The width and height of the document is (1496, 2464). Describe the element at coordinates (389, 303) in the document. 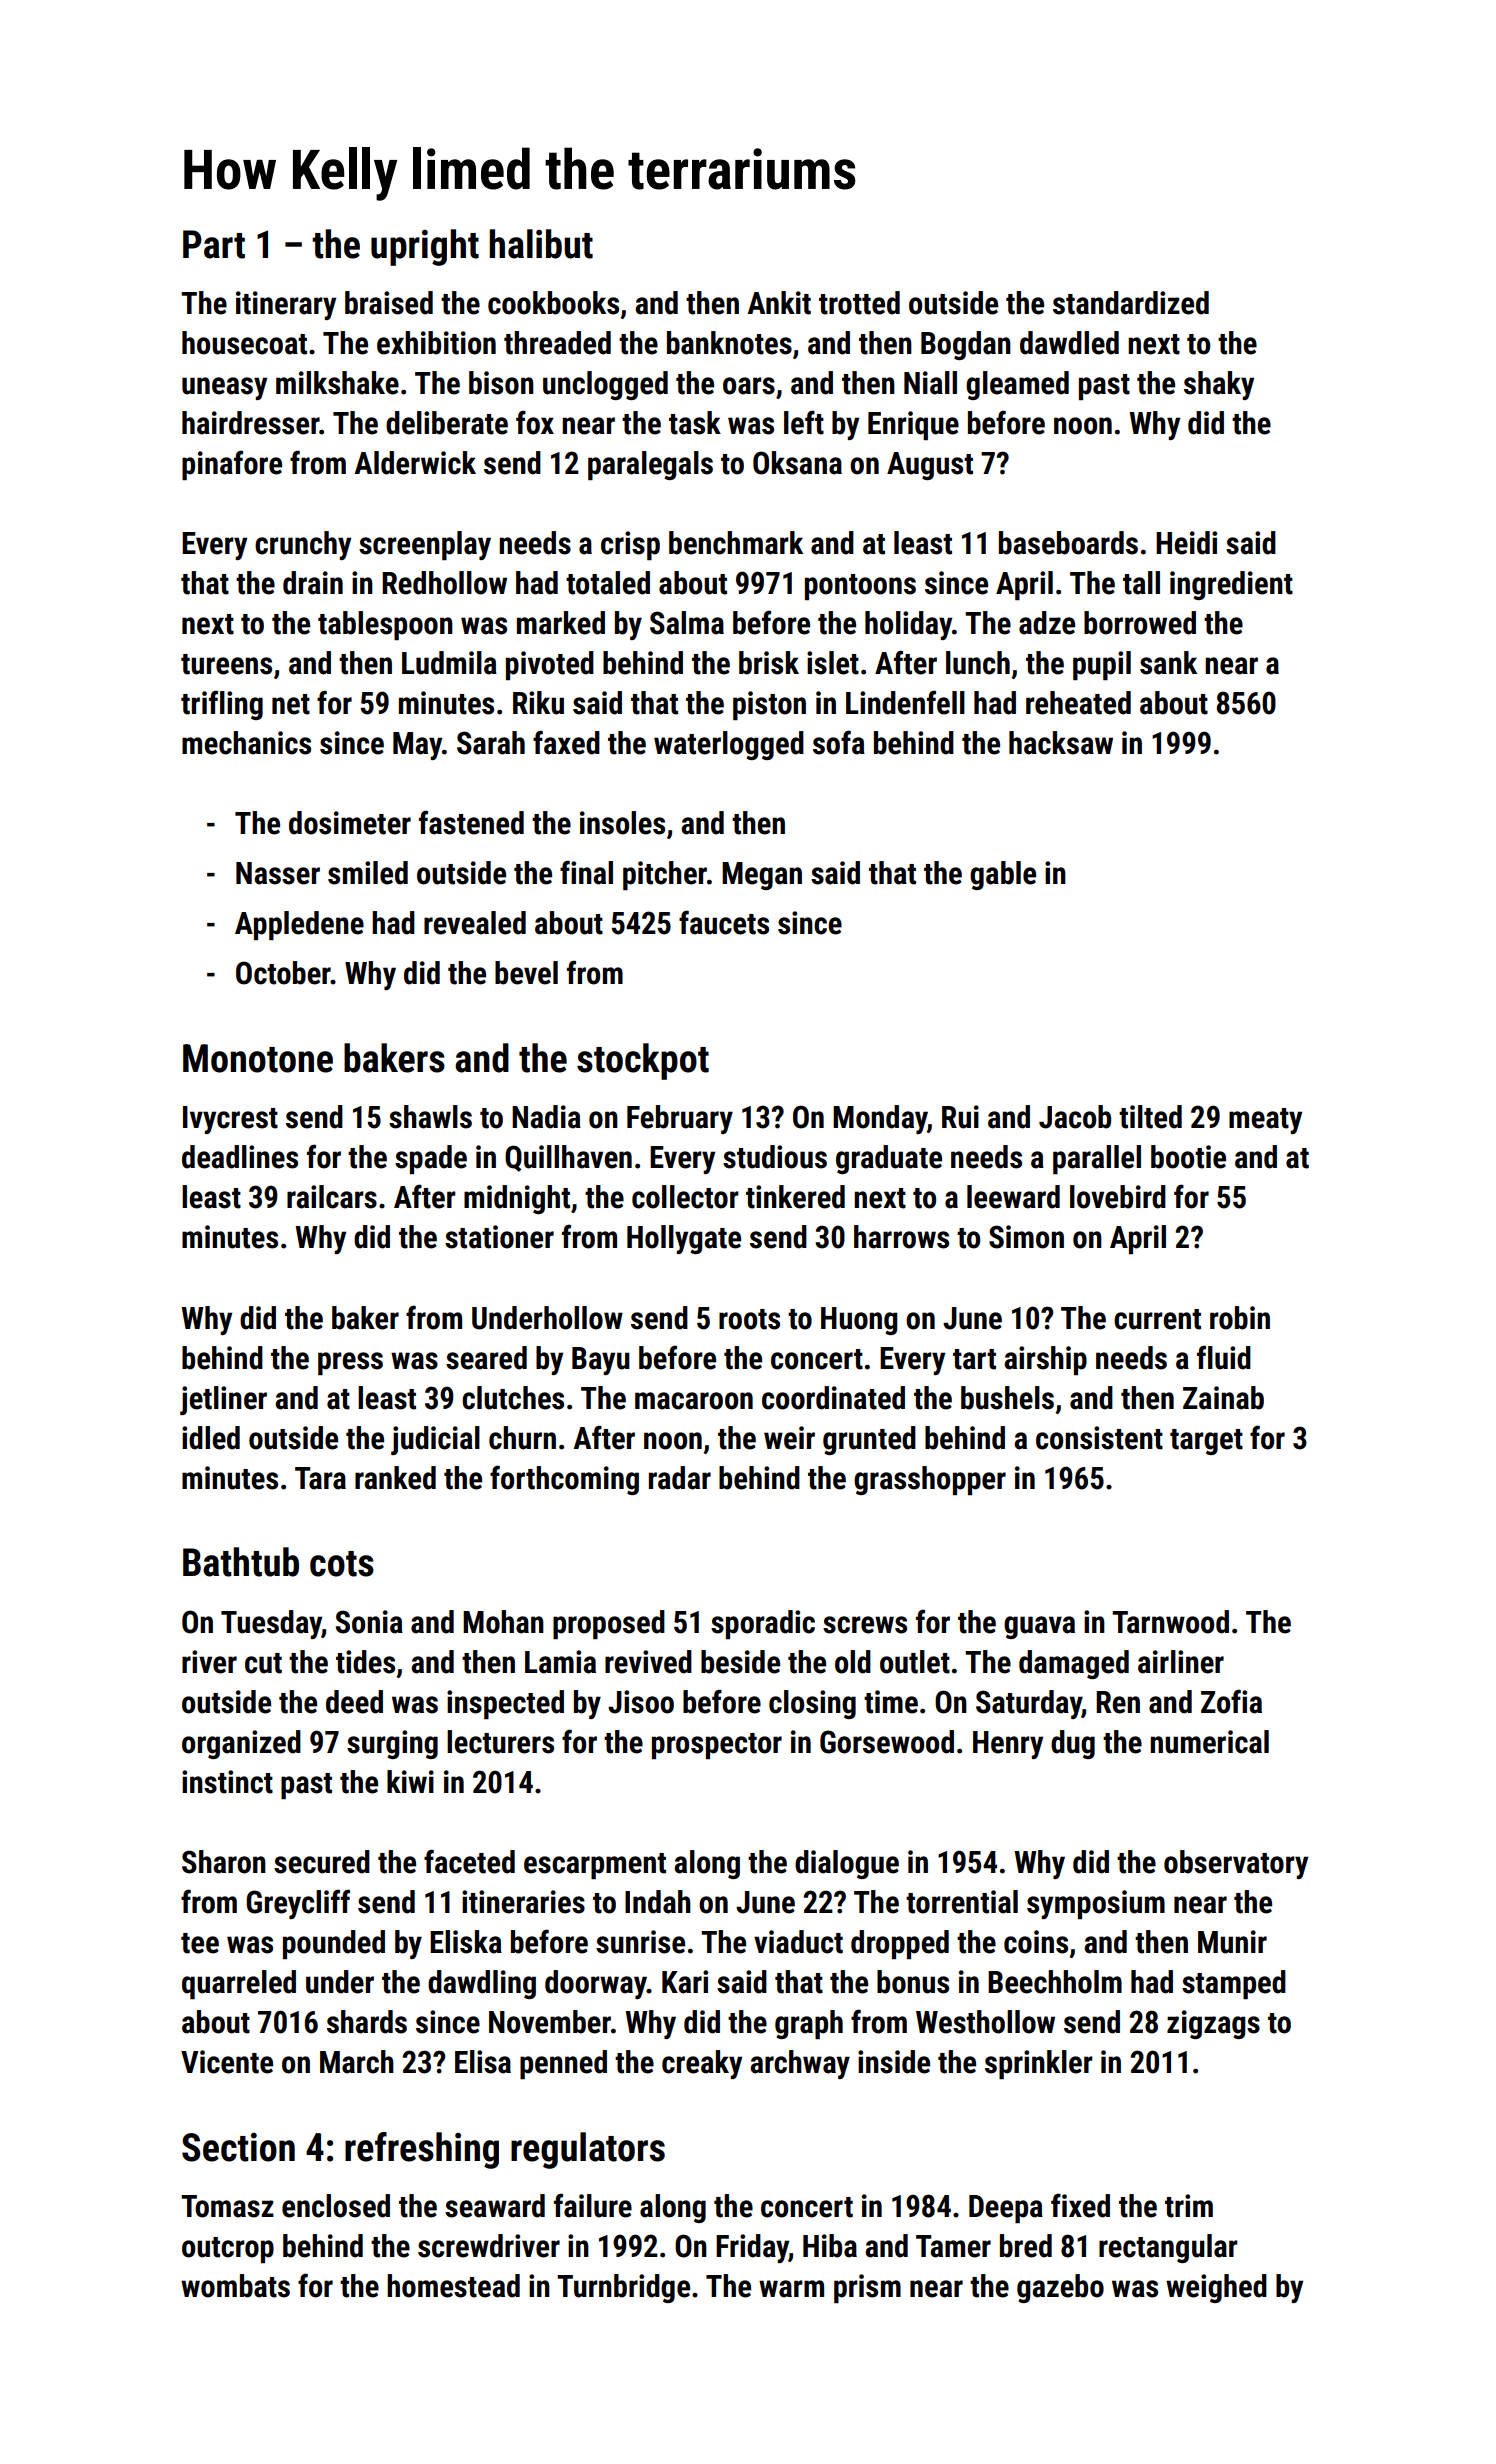

I see `braised` at that location.
